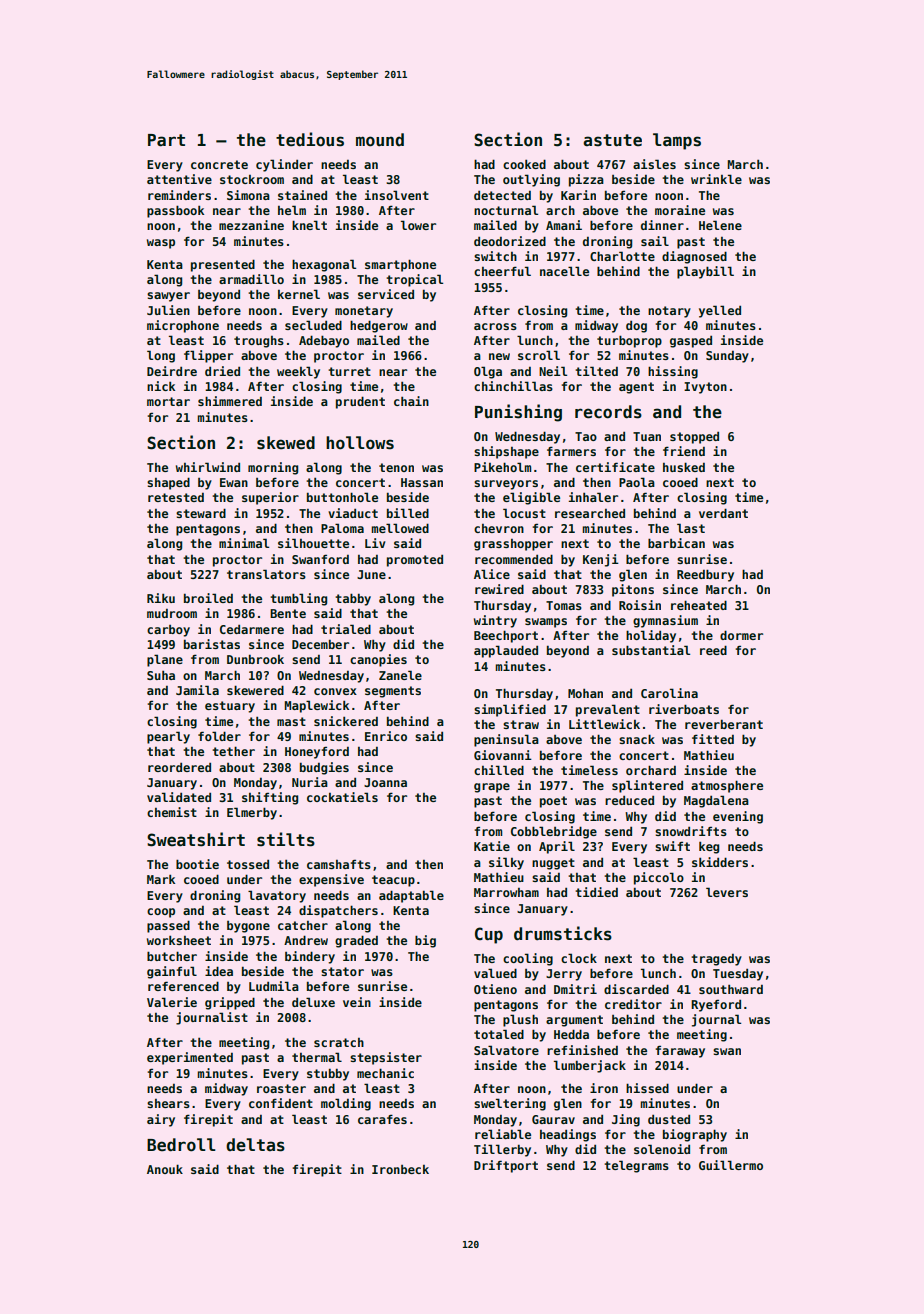  I want to click on valued, so click(495, 973).
